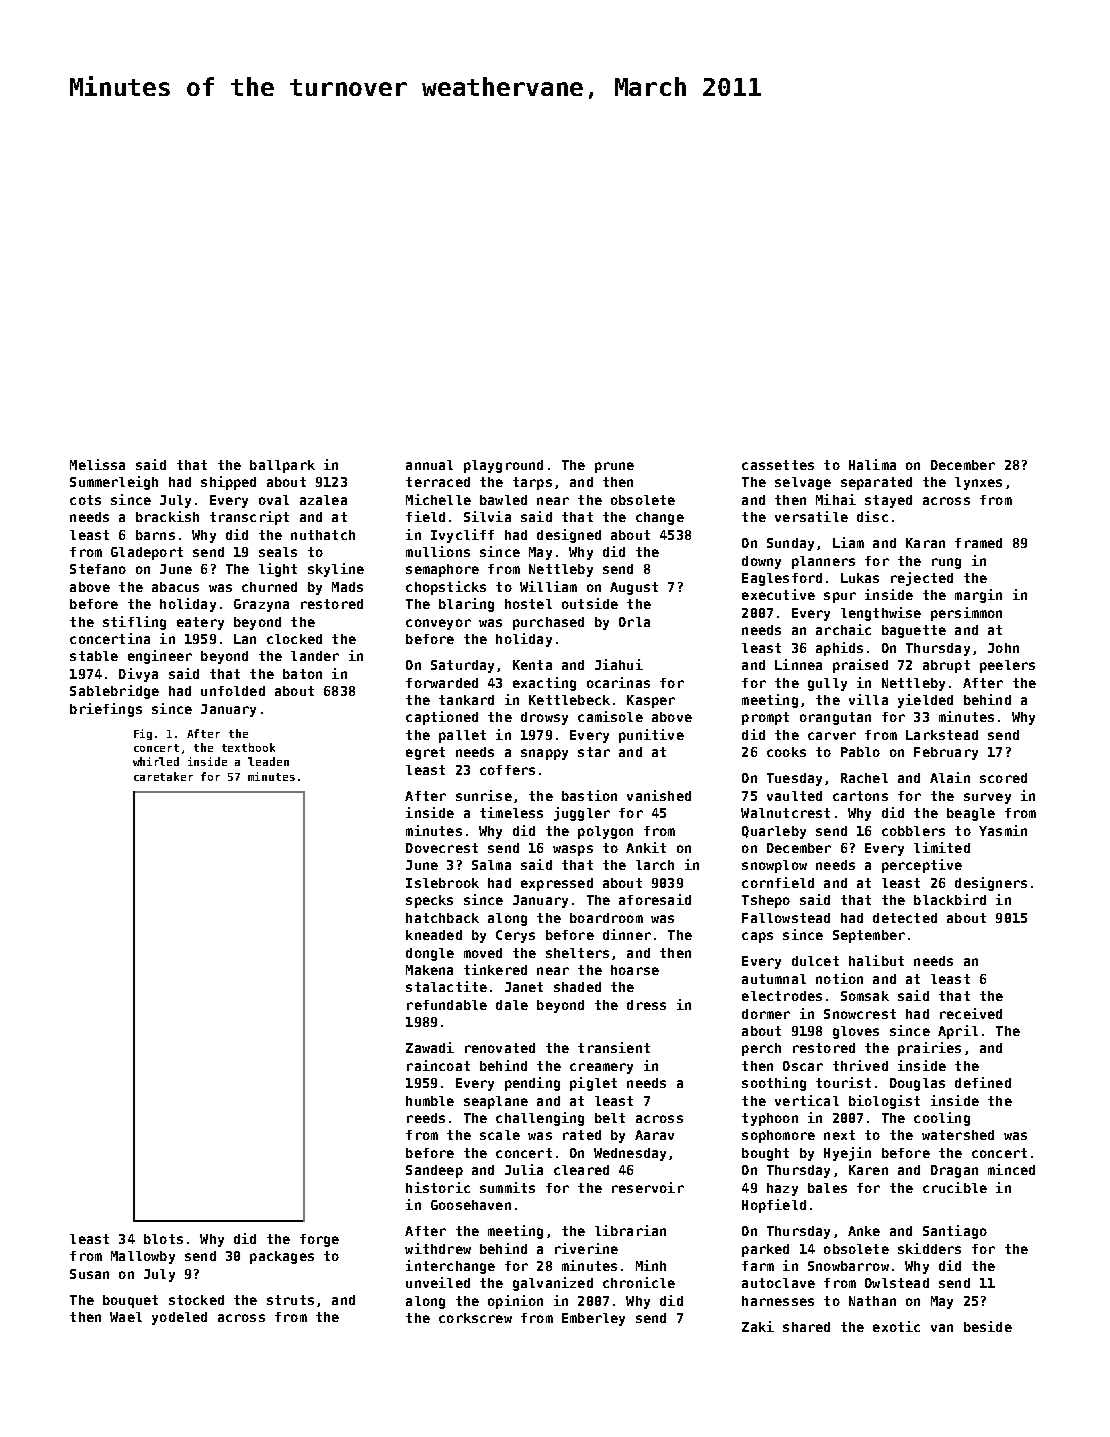 Image resolution: width=1110 pixels, height=1437 pixels. What do you see at coordinates (429, 901) in the image?
I see `specks` at bounding box center [429, 901].
